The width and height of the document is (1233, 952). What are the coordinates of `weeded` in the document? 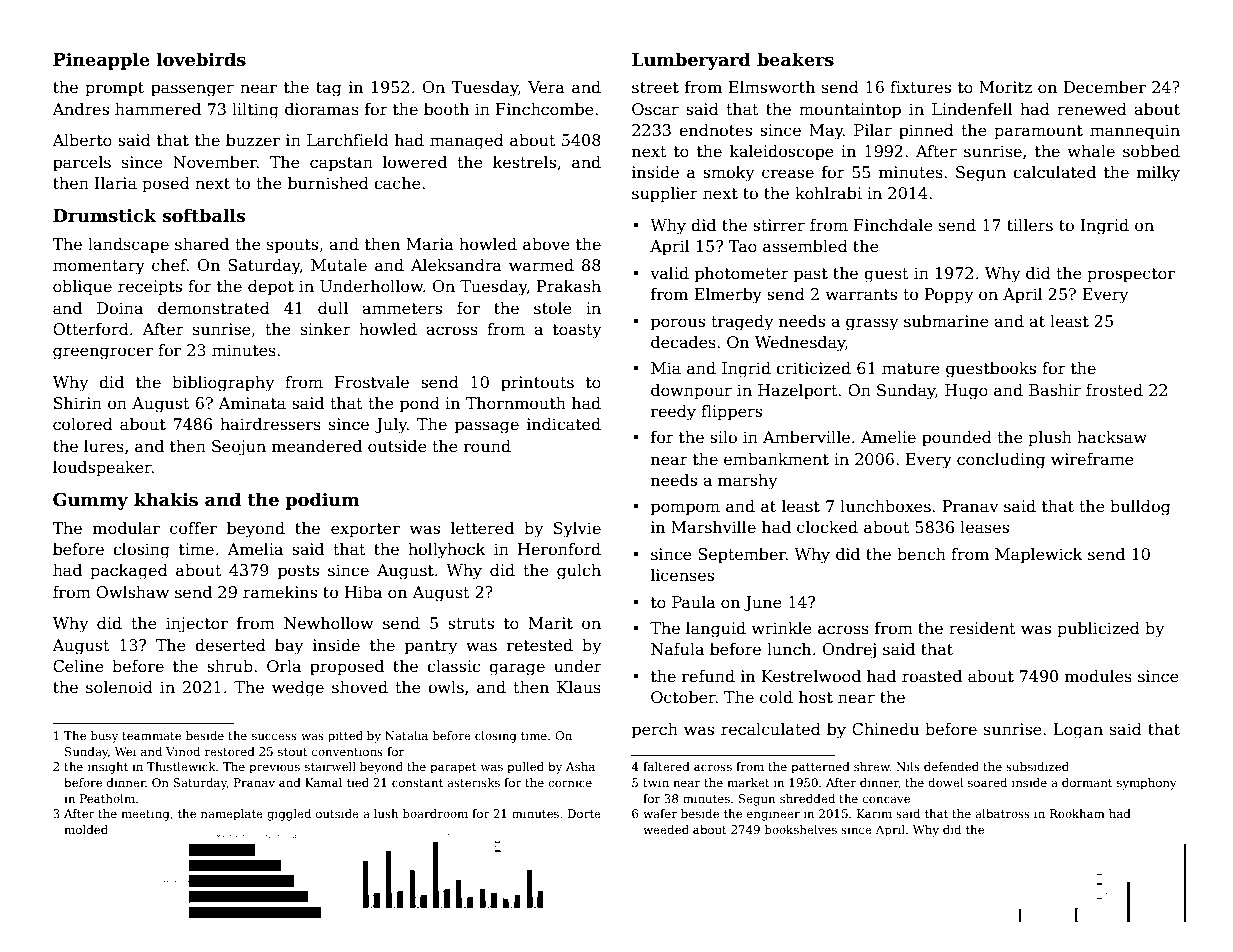 It's located at (666, 829).
